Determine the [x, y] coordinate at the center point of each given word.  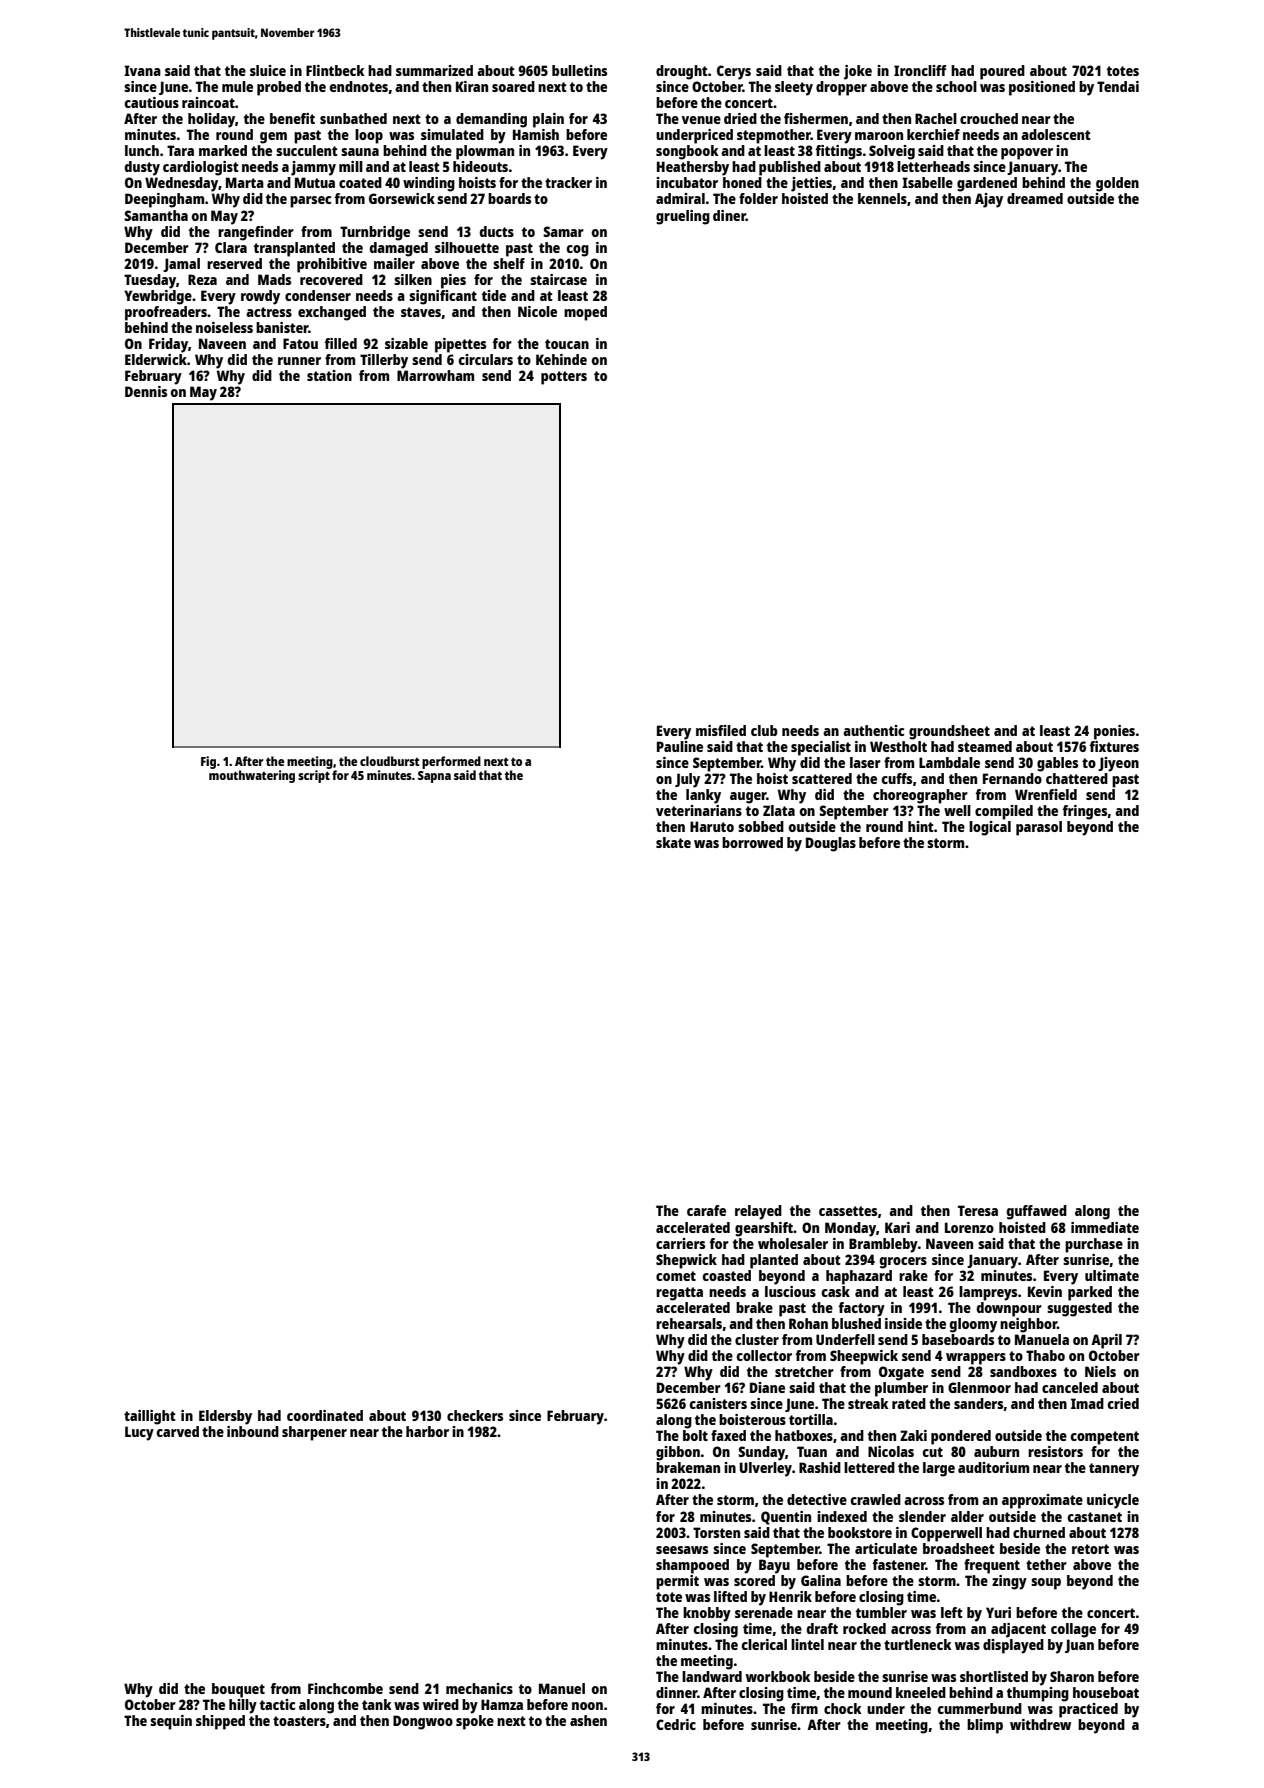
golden [1117, 184]
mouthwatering [252, 776]
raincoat [208, 102]
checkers [475, 1415]
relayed [758, 1212]
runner [299, 361]
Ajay [989, 200]
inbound [253, 1431]
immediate [1105, 1227]
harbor [427, 1431]
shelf [509, 263]
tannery [1114, 1470]
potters [564, 378]
